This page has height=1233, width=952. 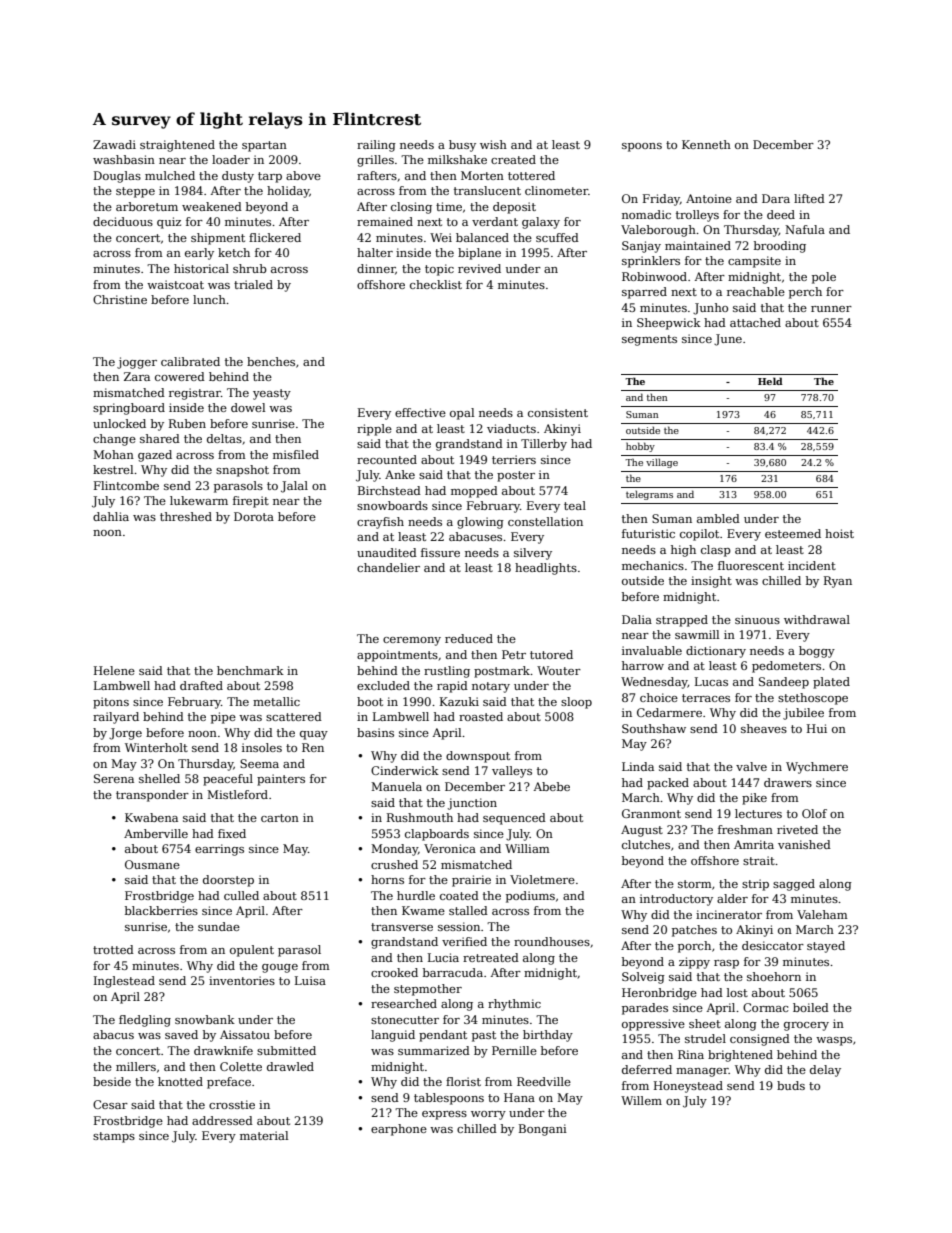 I want to click on dinner, so click(x=376, y=269).
